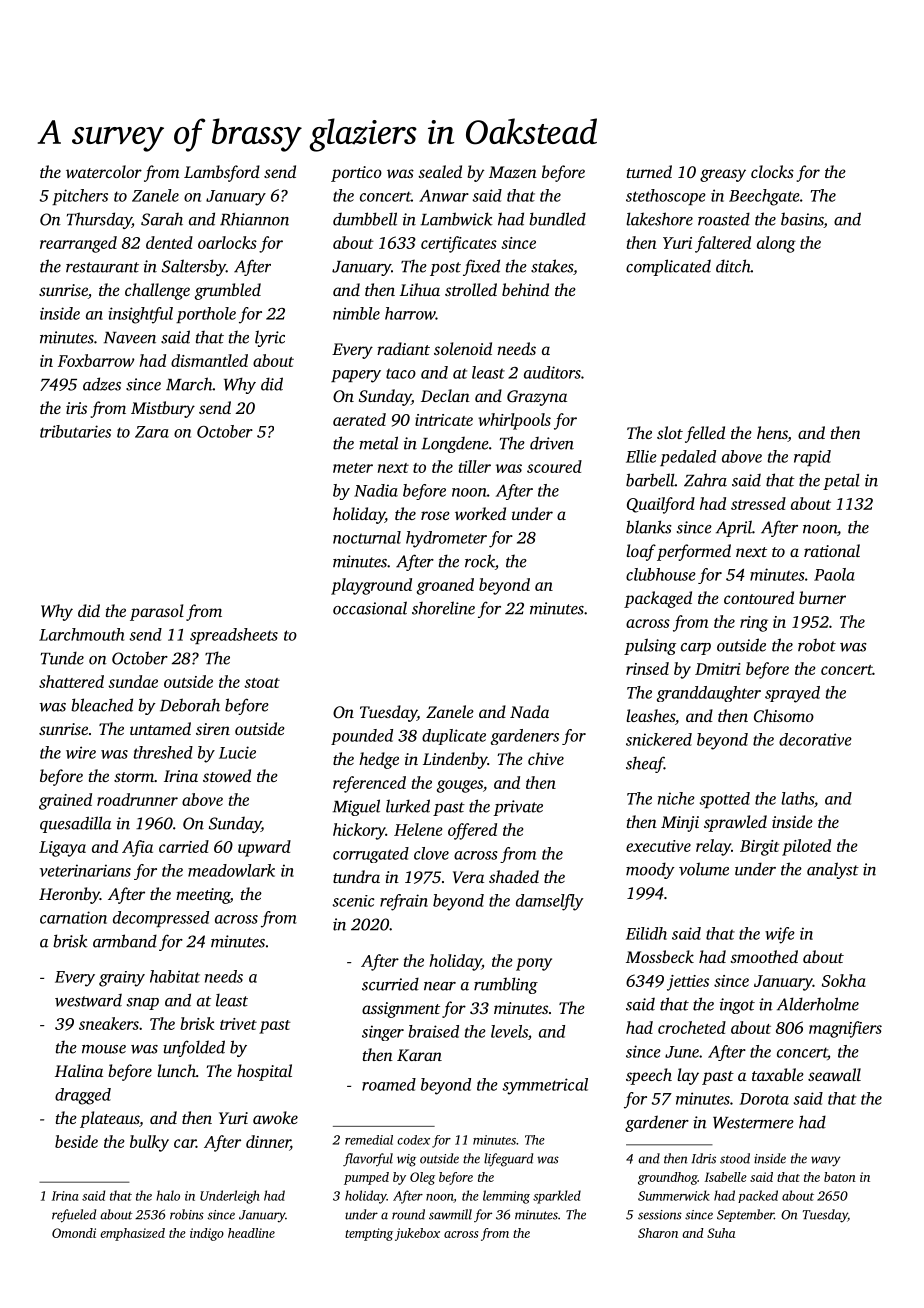 Image resolution: width=924 pixels, height=1308 pixels. Describe the element at coordinates (557, 1197) in the document. I see `sparkled` at that location.
